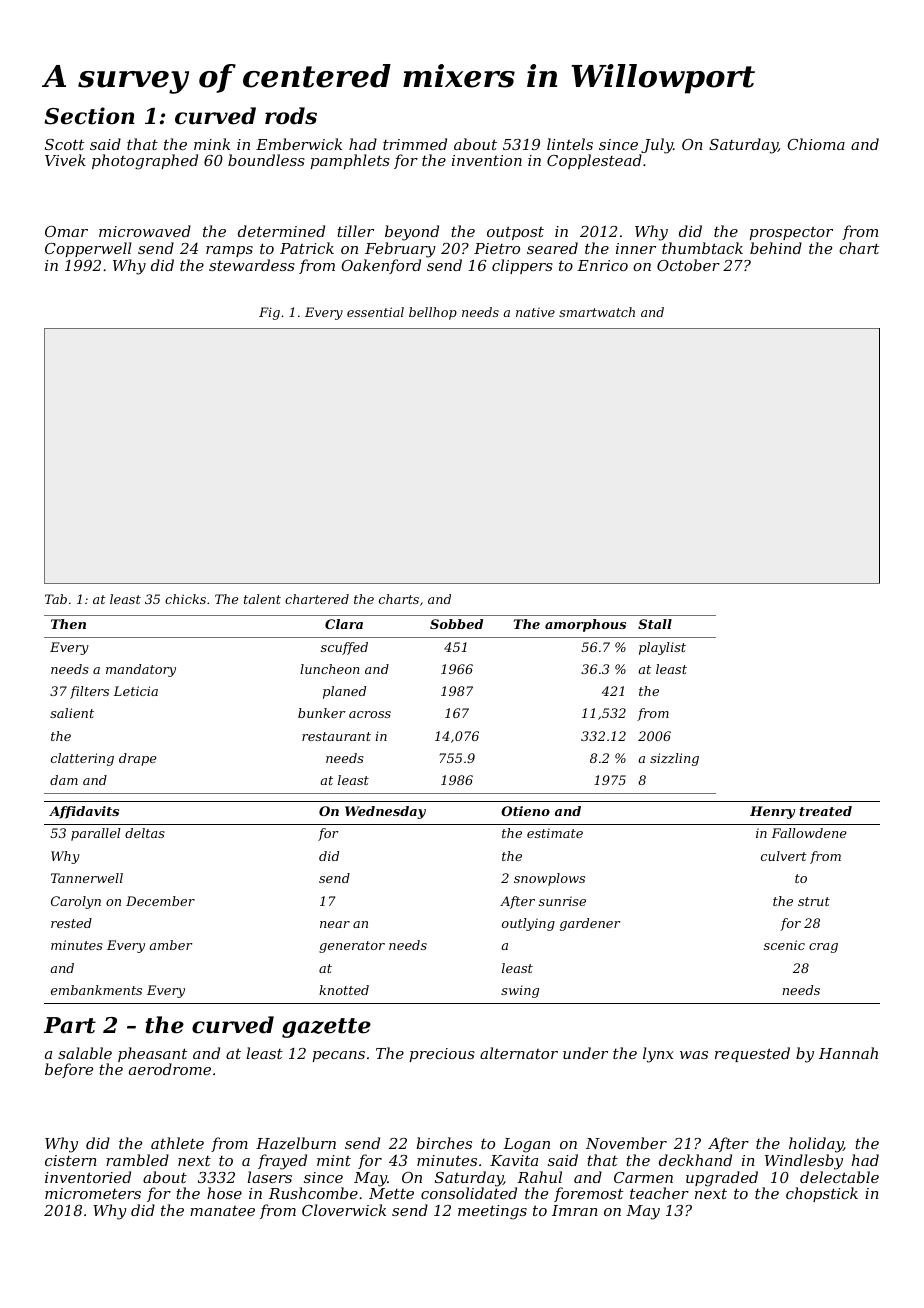 The height and width of the screenshot is (1308, 924). I want to click on deltas, so click(145, 833).
